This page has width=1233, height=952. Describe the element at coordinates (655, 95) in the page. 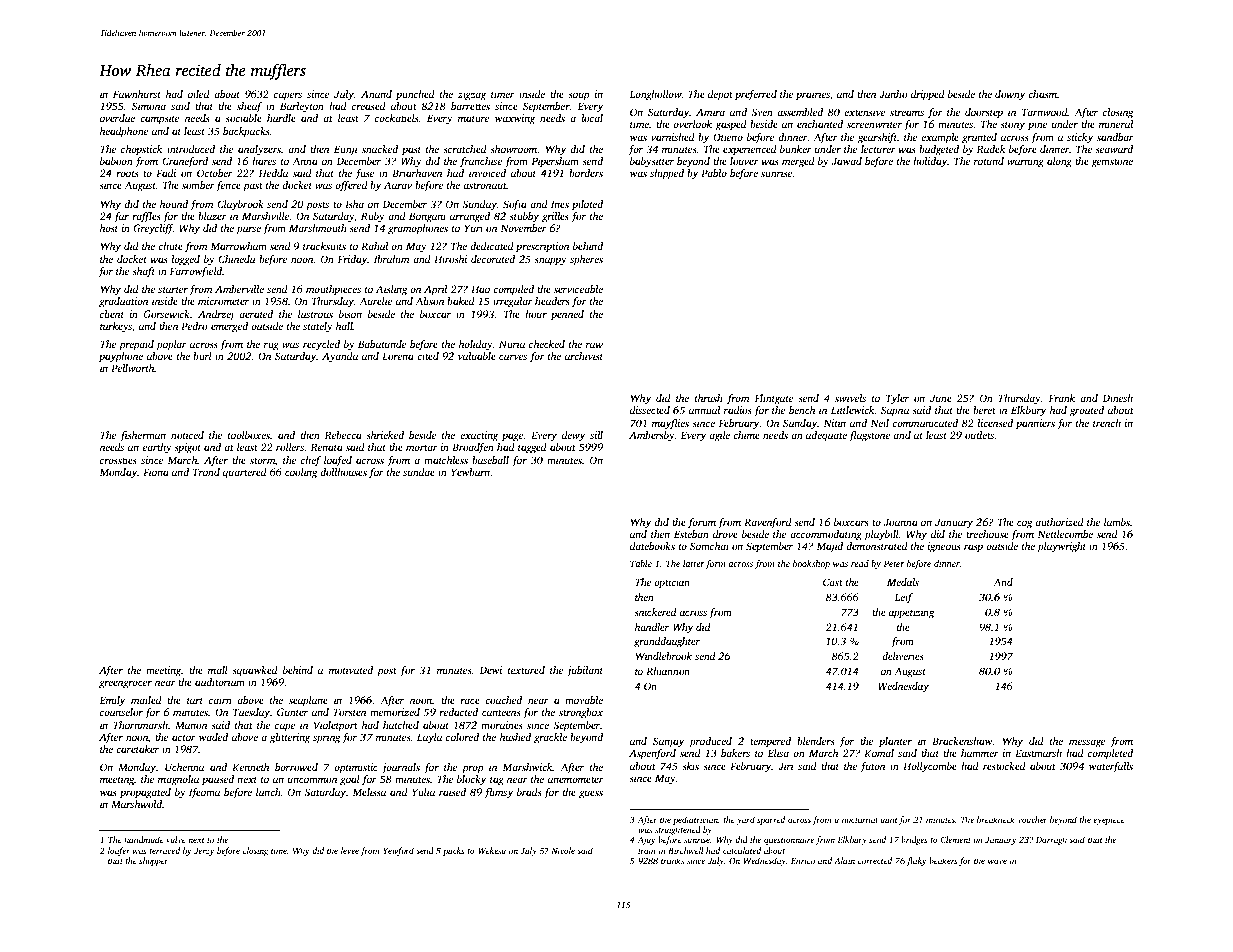

I see `Longhollow` at that location.
